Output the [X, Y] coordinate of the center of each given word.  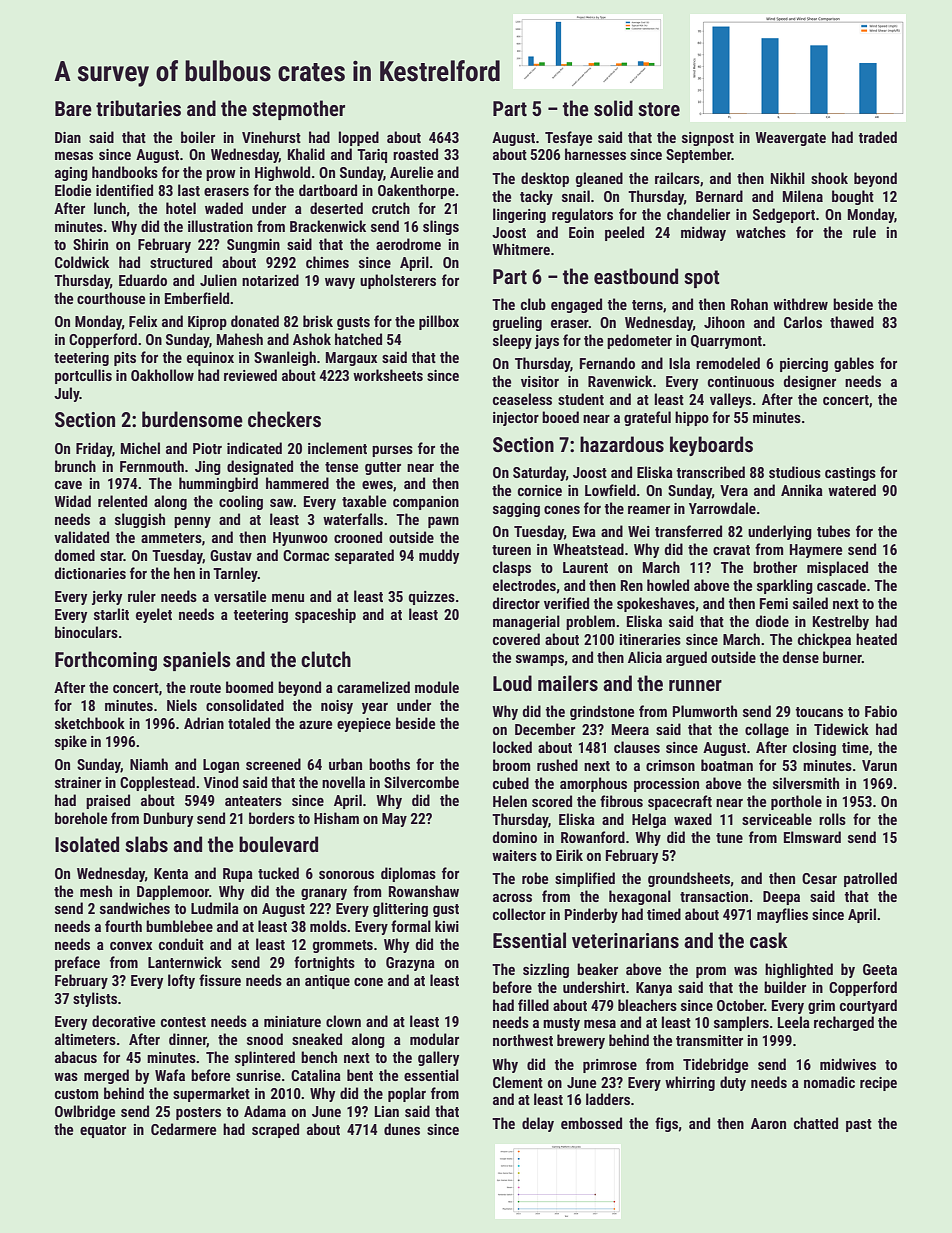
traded [877, 137]
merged [106, 1076]
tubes [833, 531]
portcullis [83, 376]
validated [81, 537]
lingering [519, 215]
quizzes [431, 598]
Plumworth [705, 711]
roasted [415, 154]
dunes [402, 1129]
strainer [78, 782]
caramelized [373, 687]
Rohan [749, 304]
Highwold [282, 173]
